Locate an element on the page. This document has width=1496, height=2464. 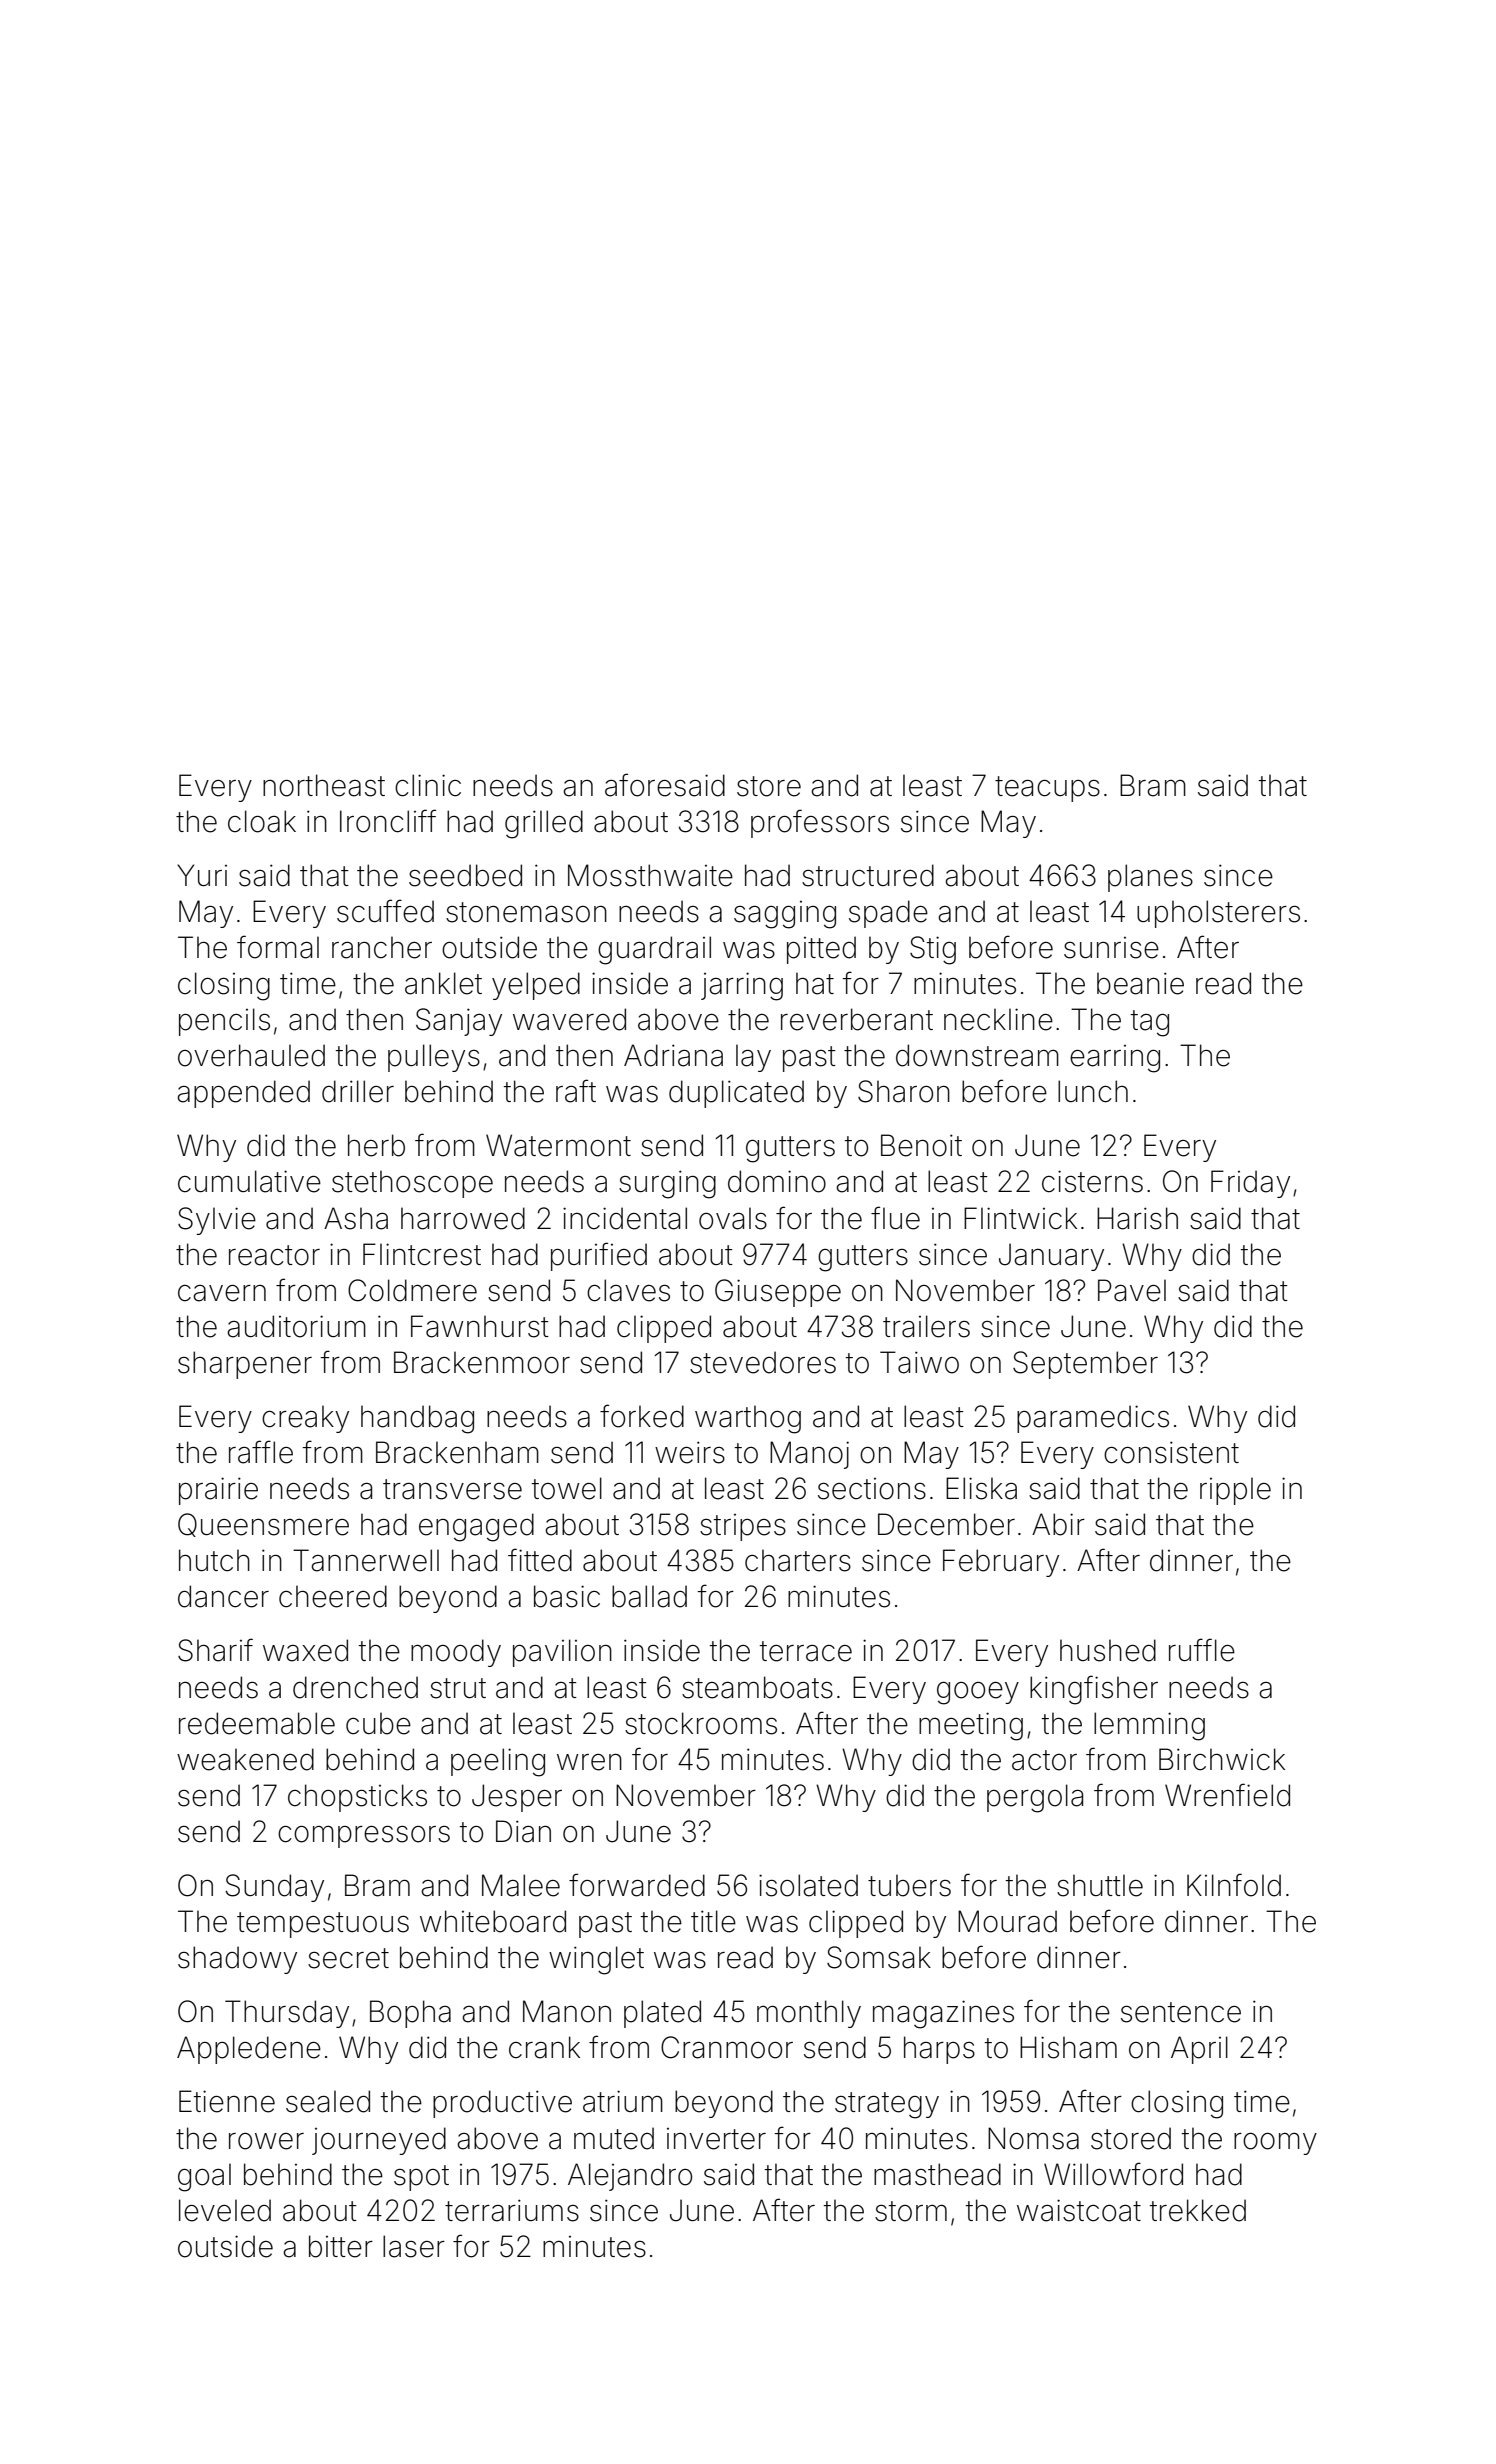
April is located at coordinates (1199, 2050).
